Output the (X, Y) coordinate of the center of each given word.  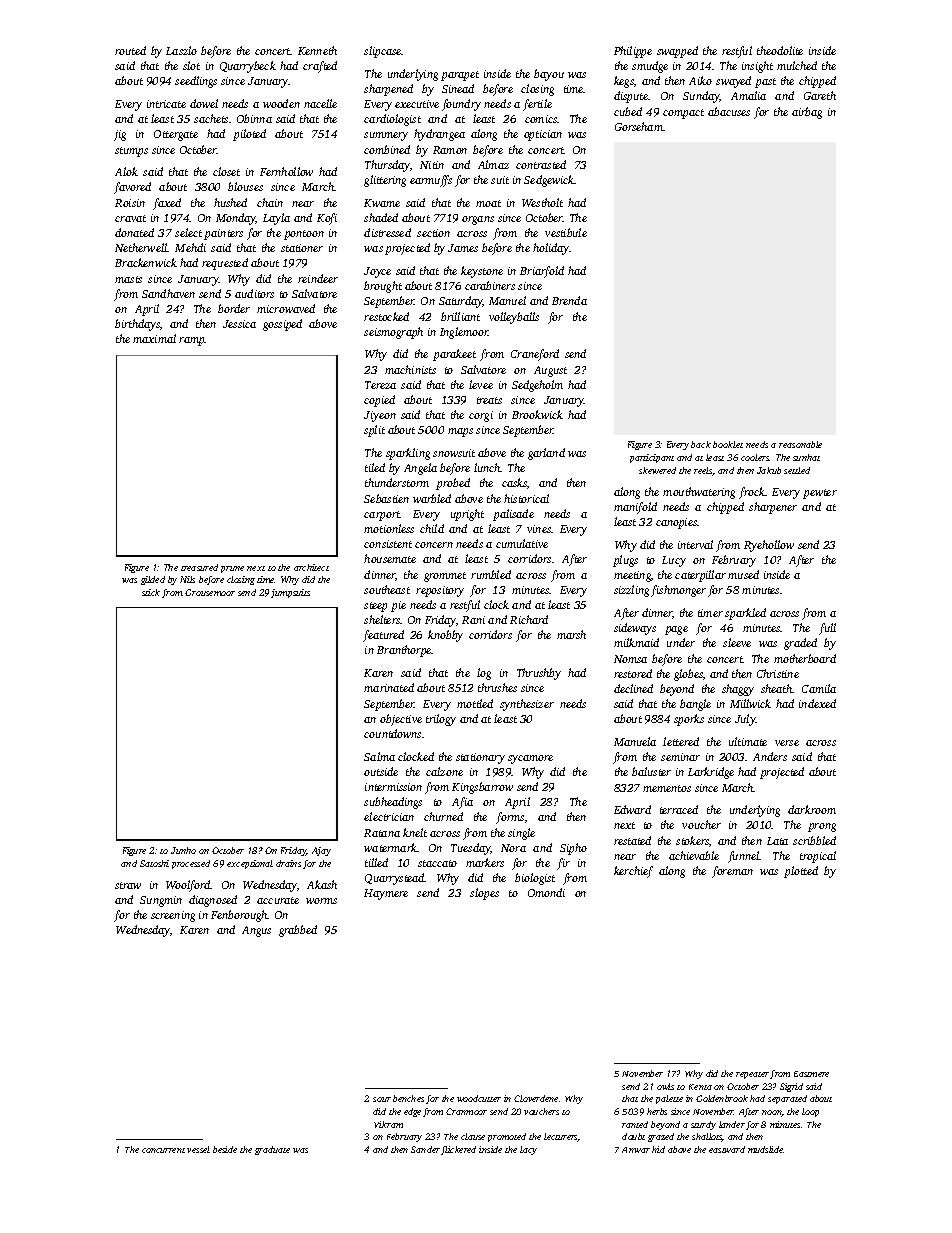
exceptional (250, 864)
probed (453, 484)
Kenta (700, 1087)
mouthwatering (699, 493)
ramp (192, 341)
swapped (677, 52)
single (521, 834)
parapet (460, 76)
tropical (818, 857)
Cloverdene (536, 1098)
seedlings (196, 82)
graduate (272, 1150)
